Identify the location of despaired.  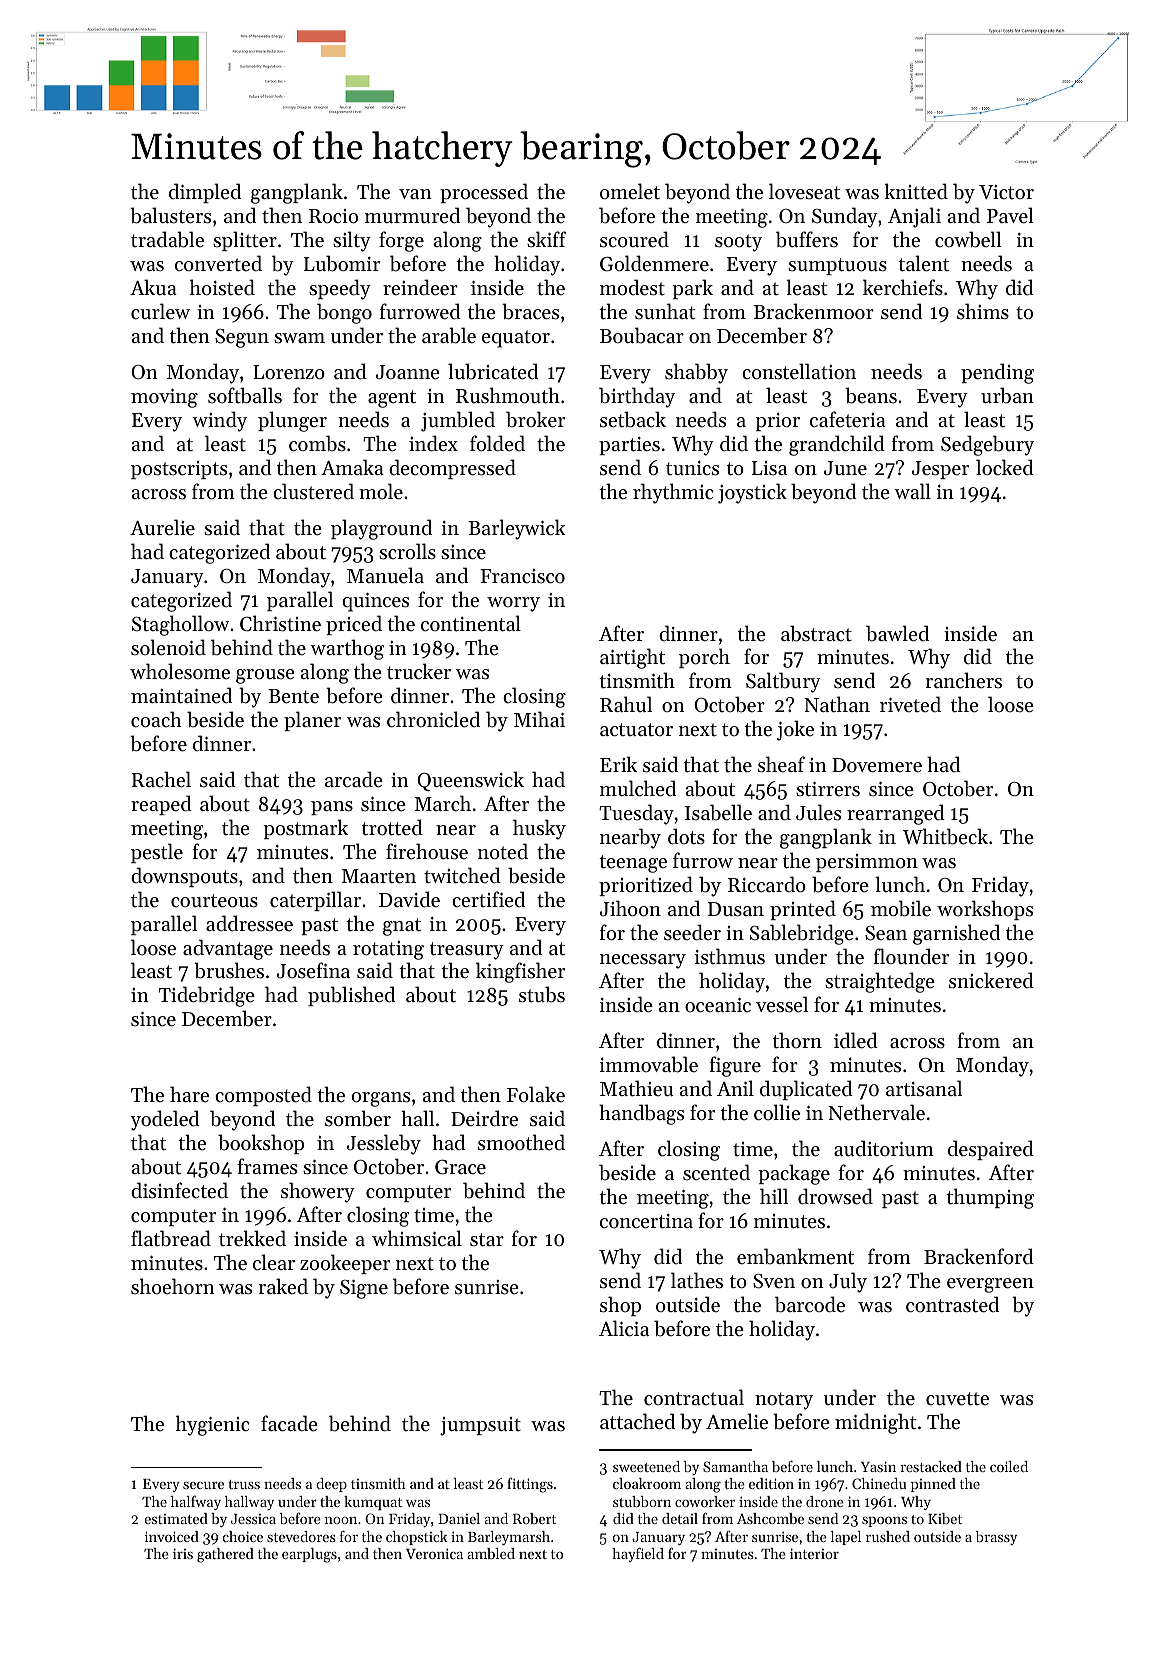
(991, 1150).
